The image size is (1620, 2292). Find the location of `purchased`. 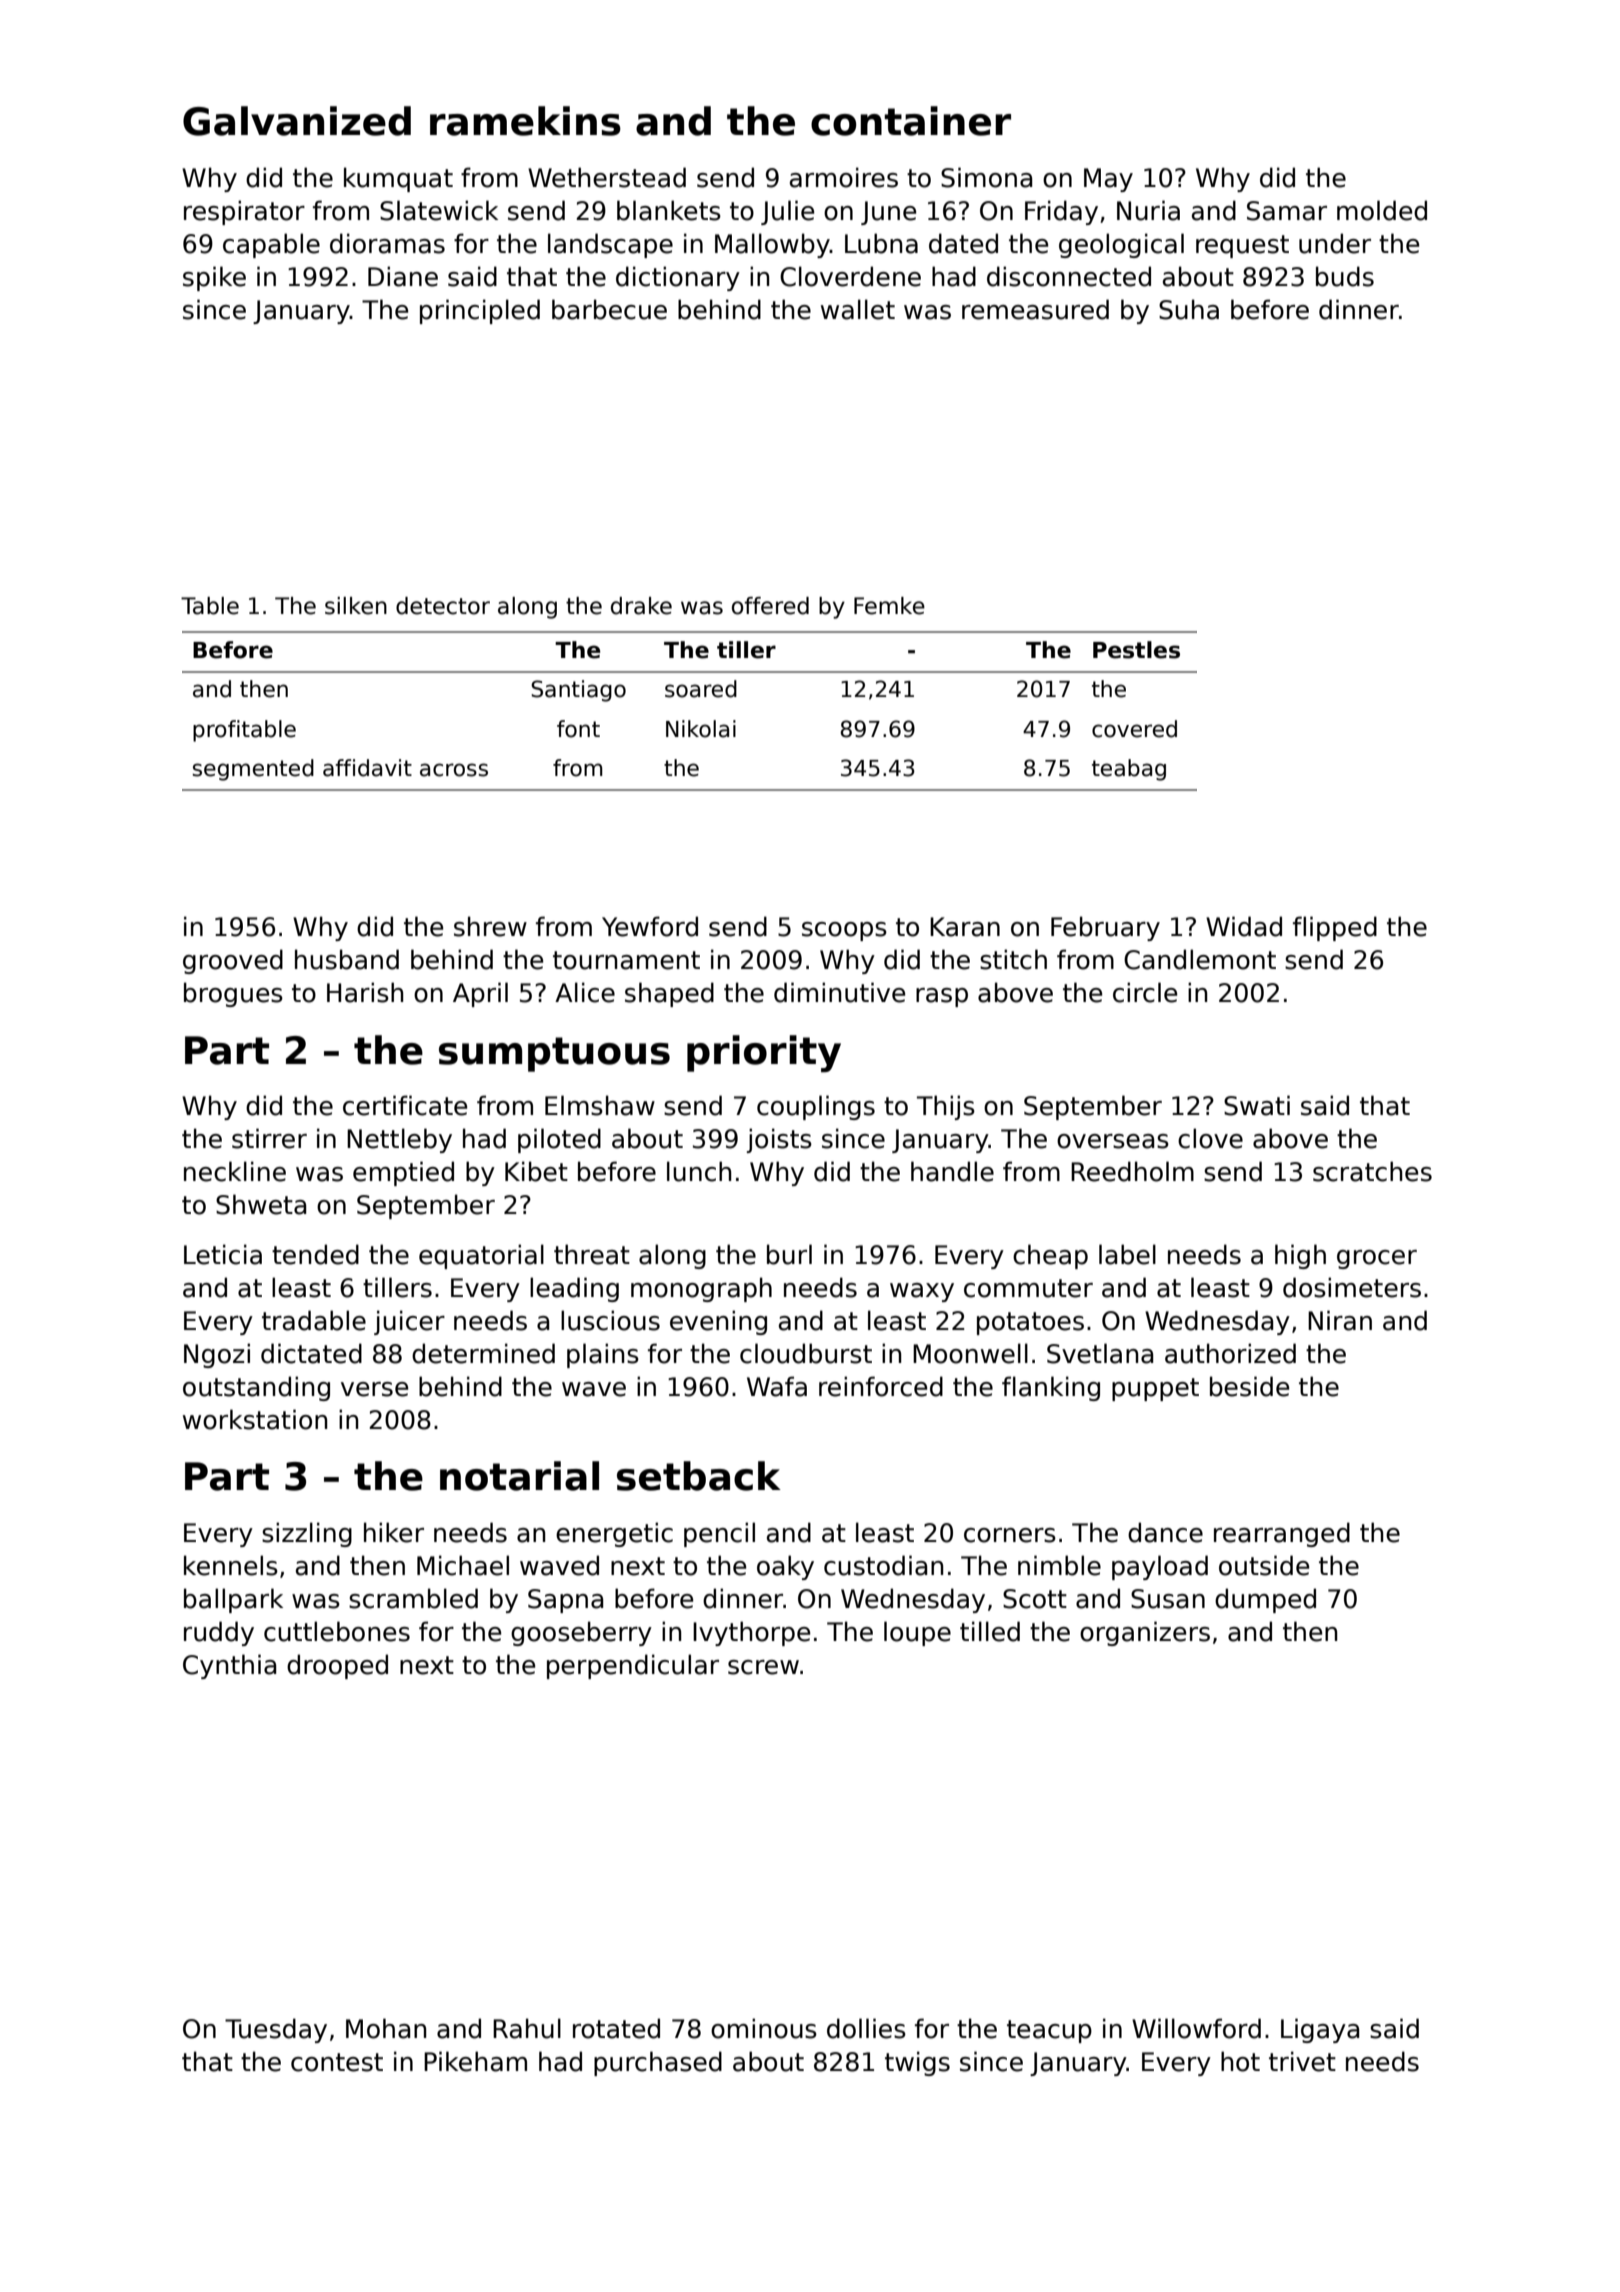

purchased is located at coordinates (658, 2063).
